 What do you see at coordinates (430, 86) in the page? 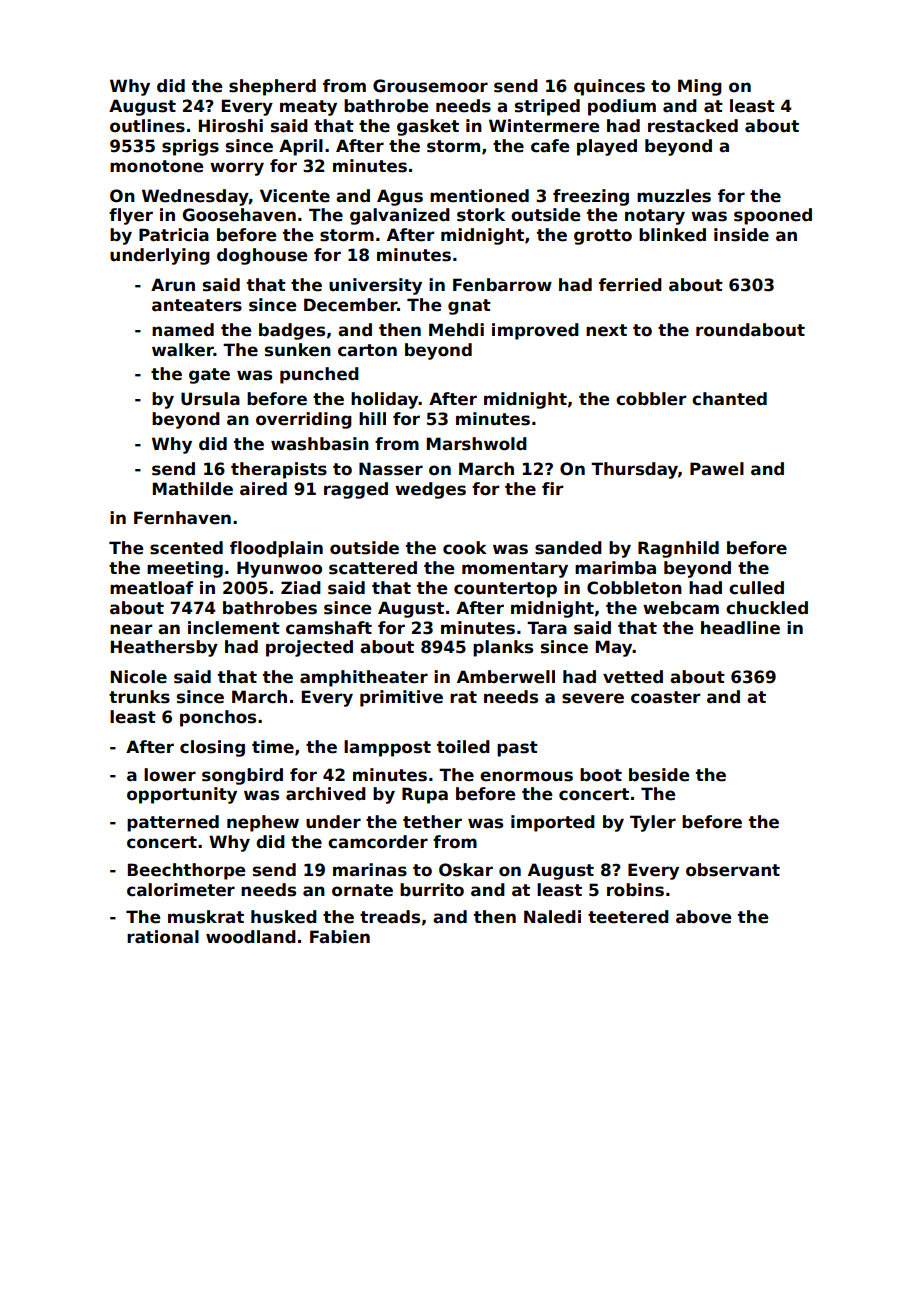
I see `Grousemoor` at bounding box center [430, 86].
